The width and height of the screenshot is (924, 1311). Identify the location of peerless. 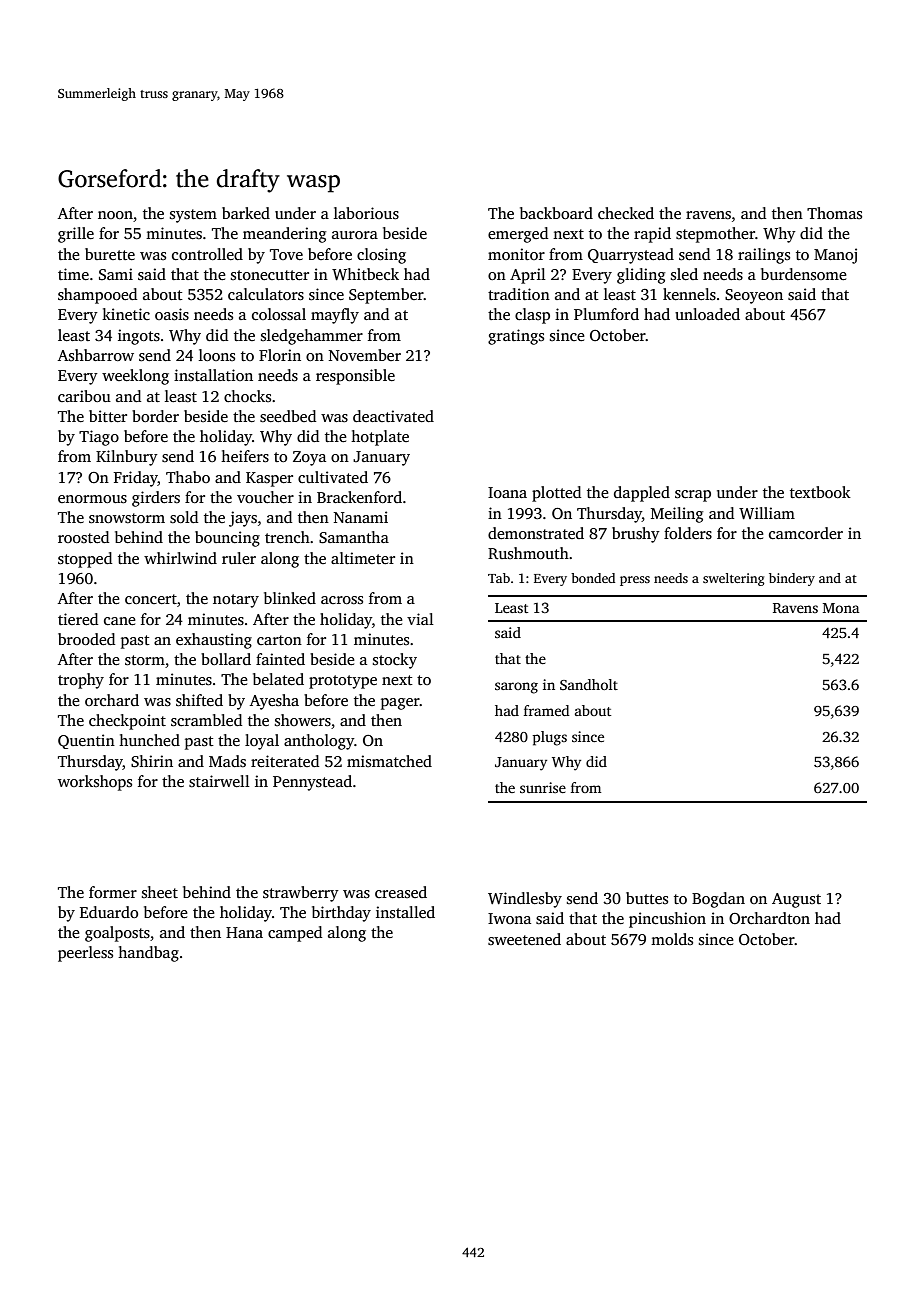
(85, 954).
